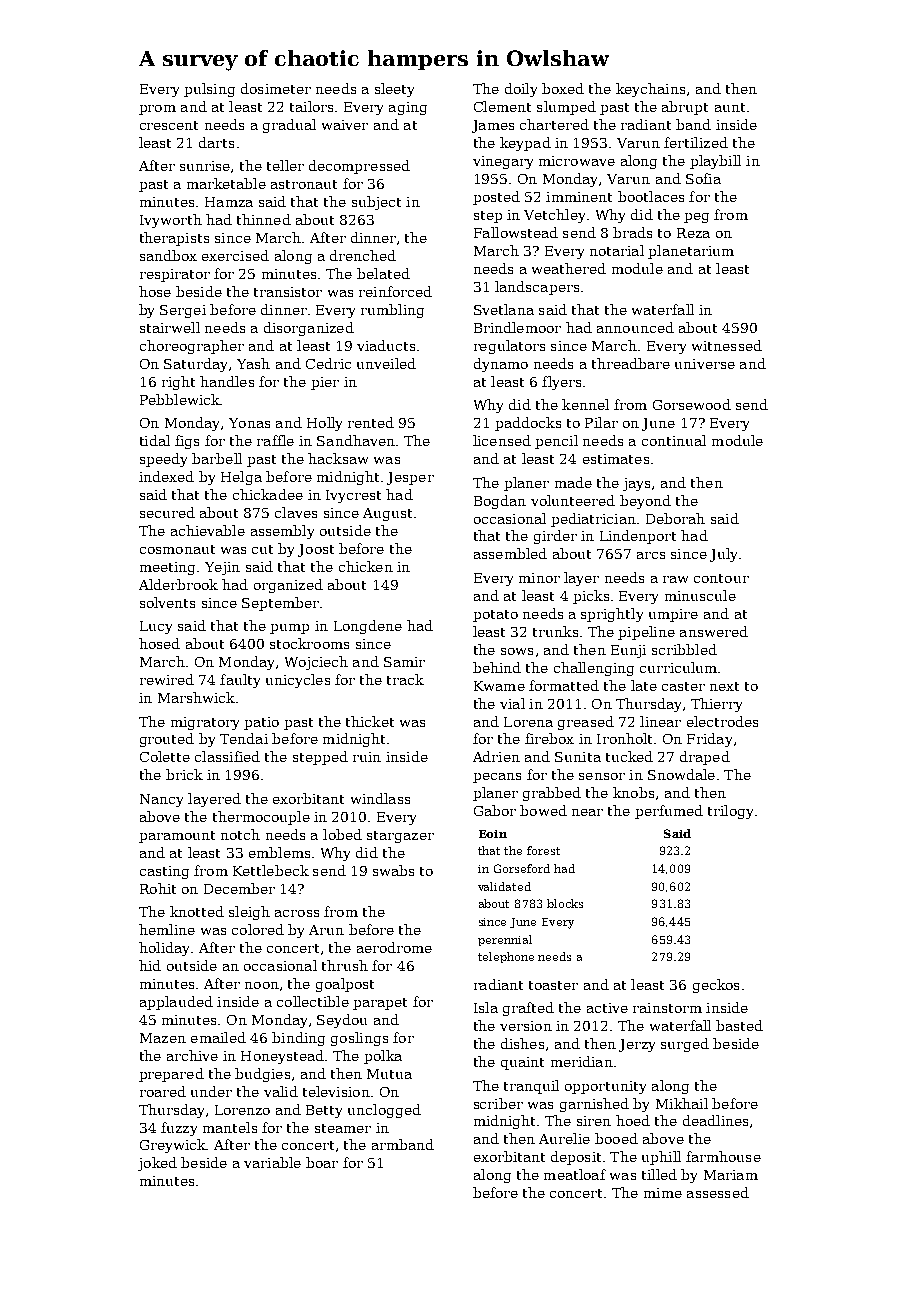 The height and width of the screenshot is (1316, 908). I want to click on Lindenport, so click(638, 537).
